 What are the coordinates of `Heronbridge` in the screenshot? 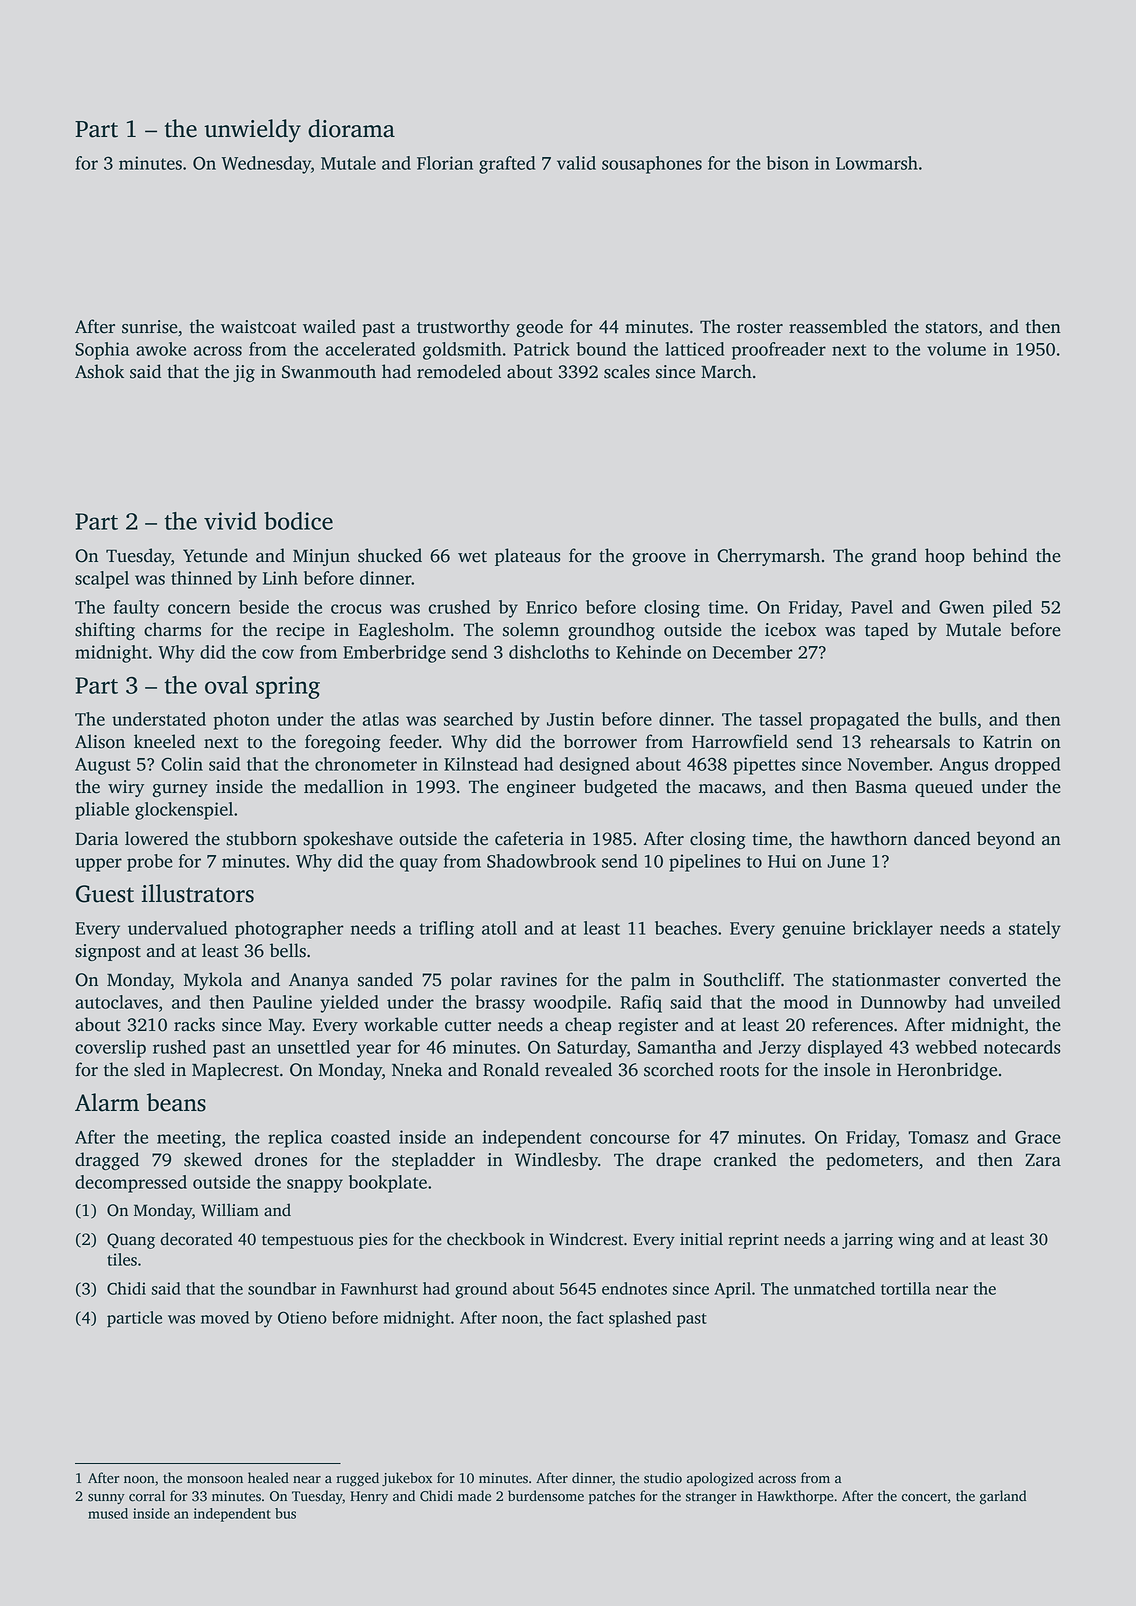 It's located at (947, 1071).
